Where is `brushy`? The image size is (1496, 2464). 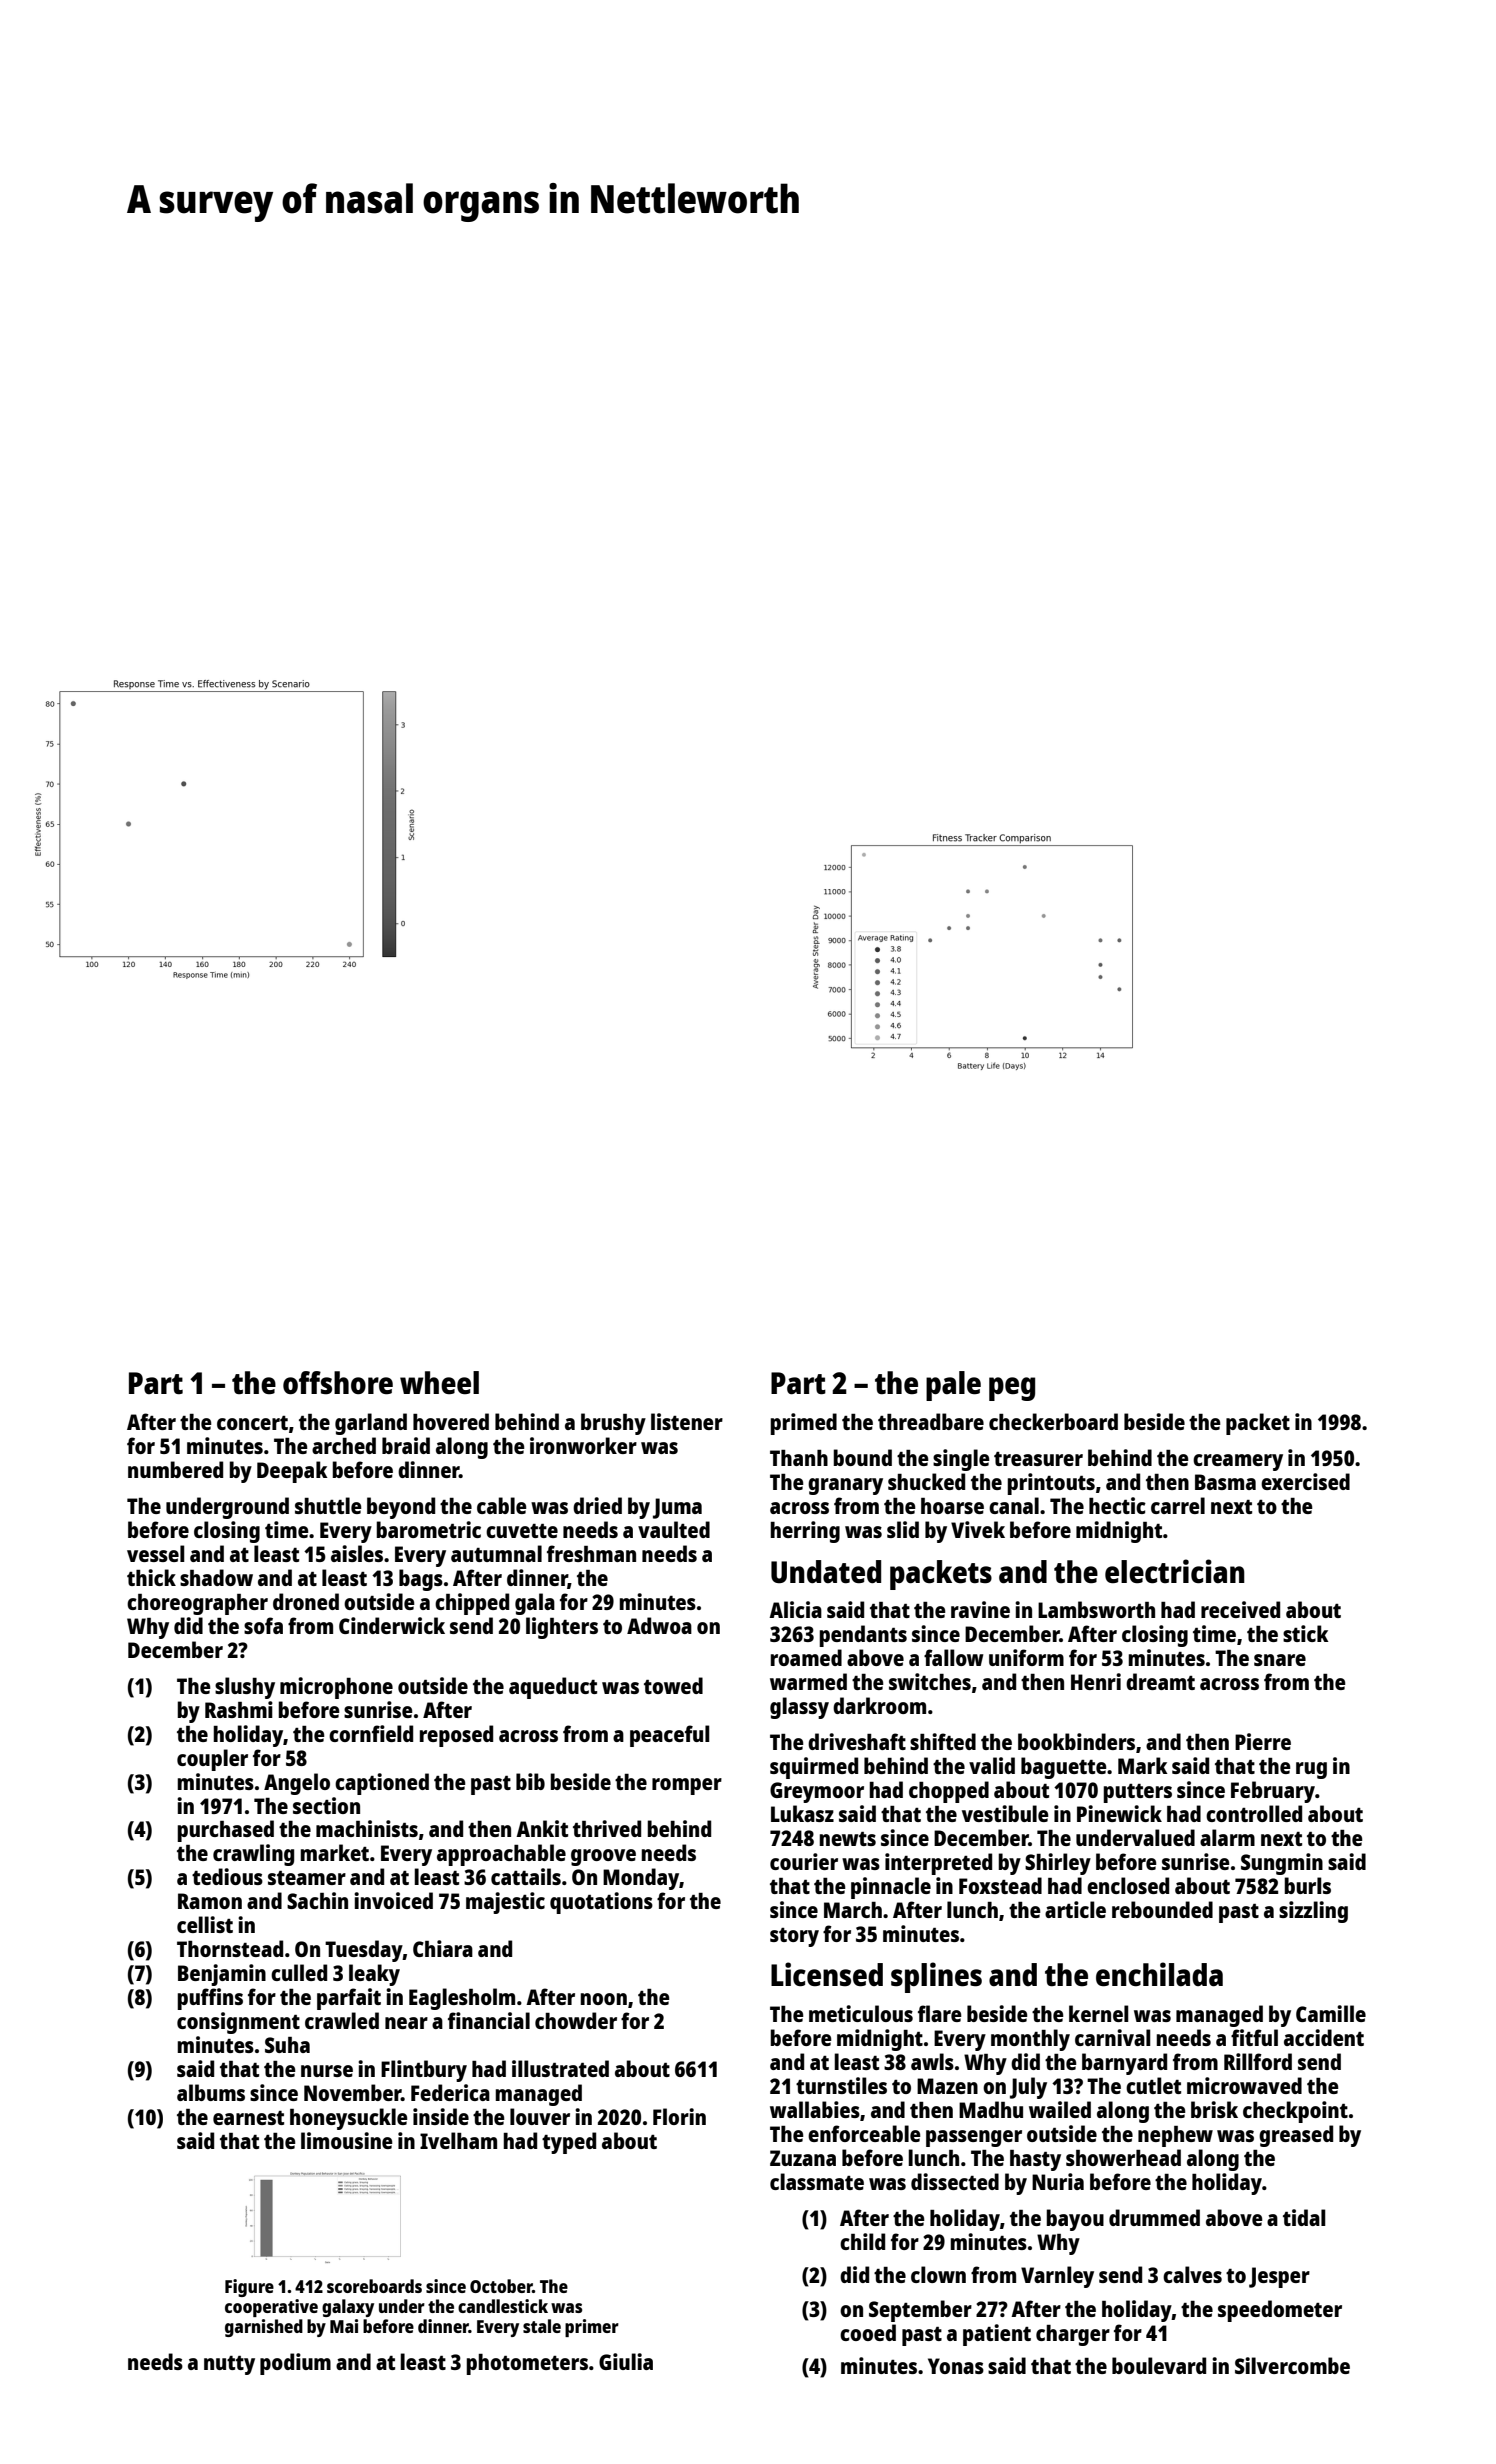 brushy is located at coordinates (613, 1424).
